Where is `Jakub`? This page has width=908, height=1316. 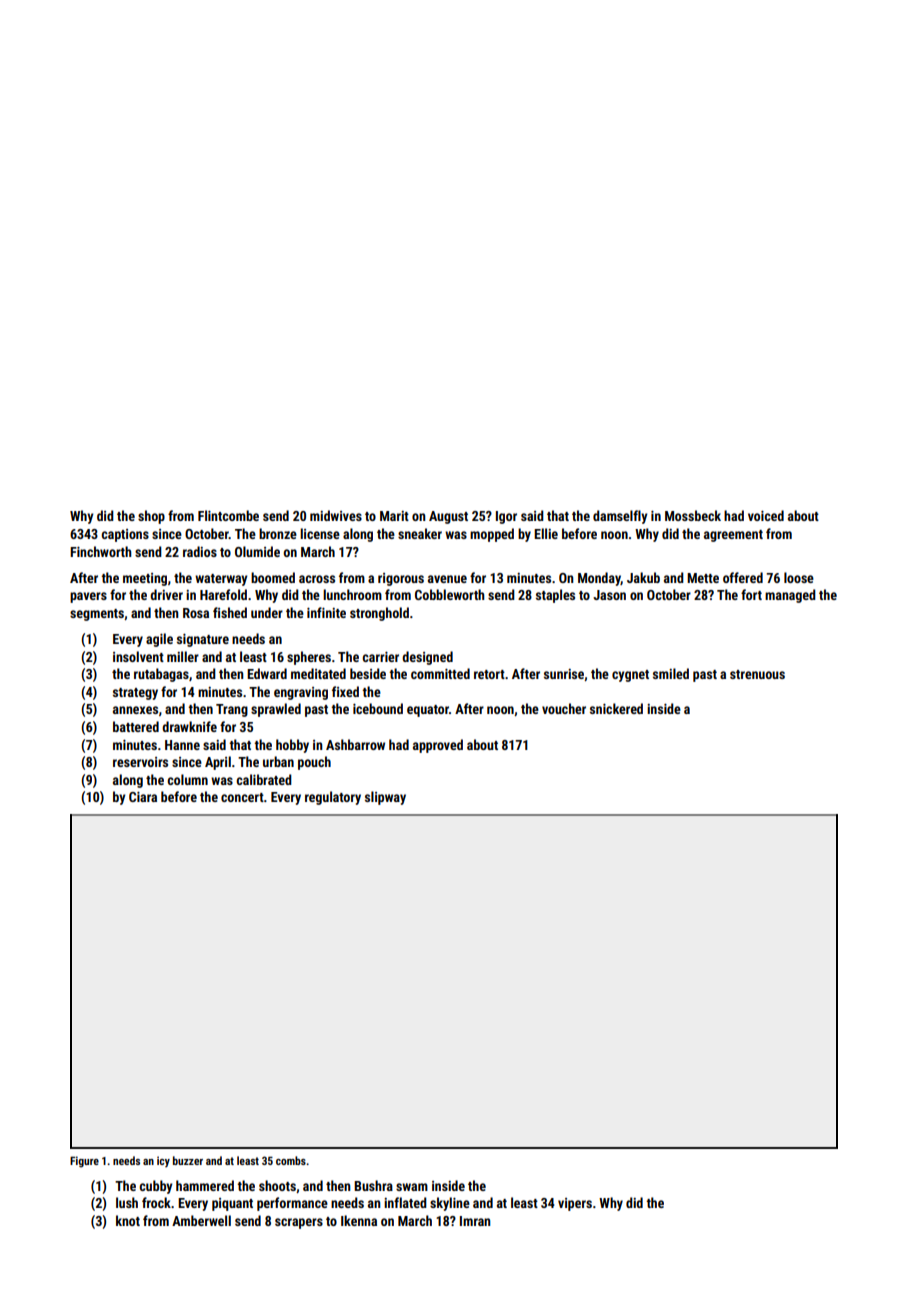
Jakub is located at coordinates (643, 577).
